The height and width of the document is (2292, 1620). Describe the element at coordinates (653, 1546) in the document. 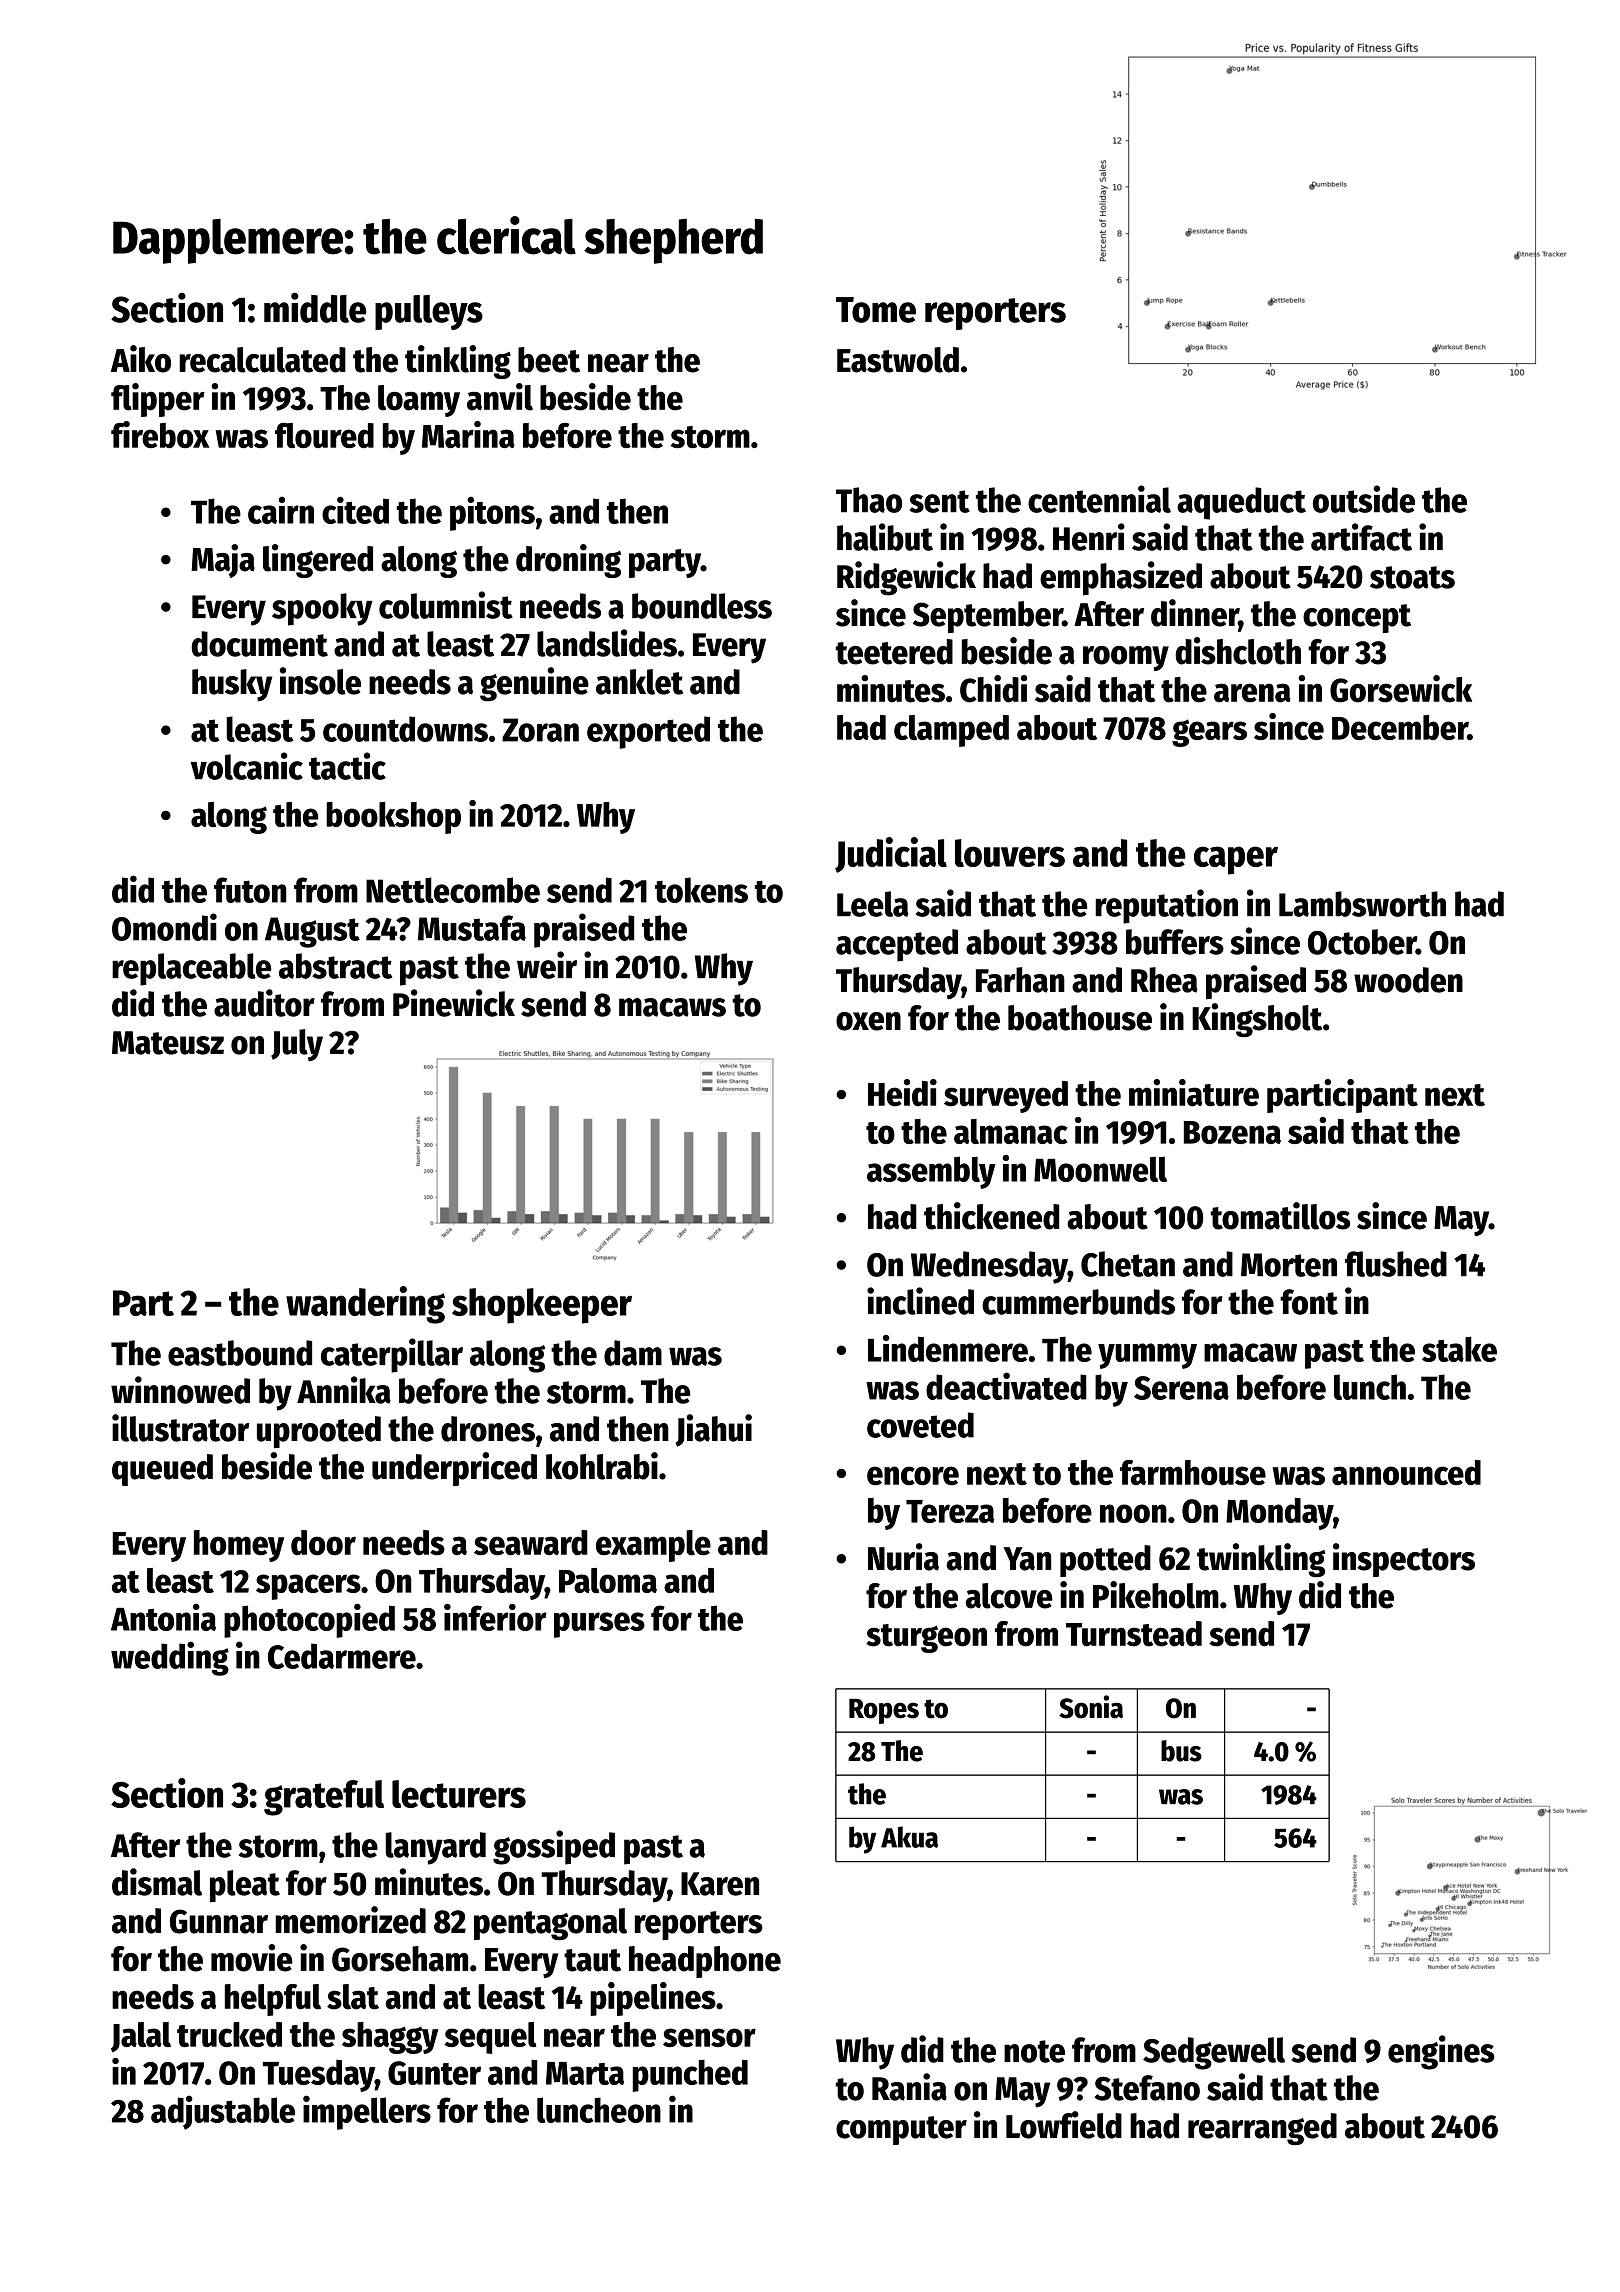

I see `example` at that location.
